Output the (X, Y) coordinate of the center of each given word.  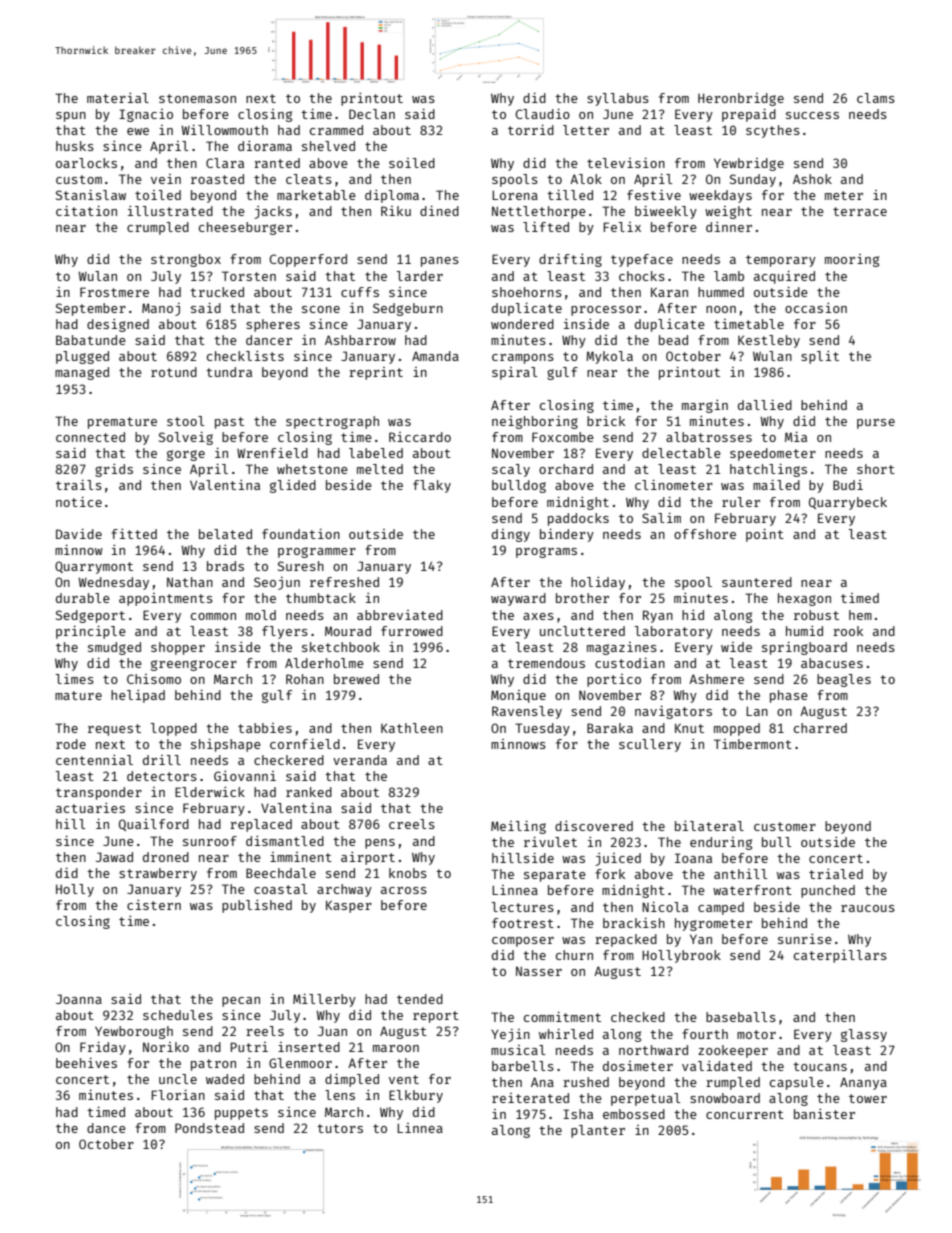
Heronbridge (741, 99)
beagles (844, 680)
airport (368, 858)
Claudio (542, 113)
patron (213, 1065)
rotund (174, 372)
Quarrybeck (848, 503)
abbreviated (400, 615)
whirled (566, 1033)
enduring (721, 843)
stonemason (197, 98)
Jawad (114, 857)
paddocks (578, 519)
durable (83, 598)
